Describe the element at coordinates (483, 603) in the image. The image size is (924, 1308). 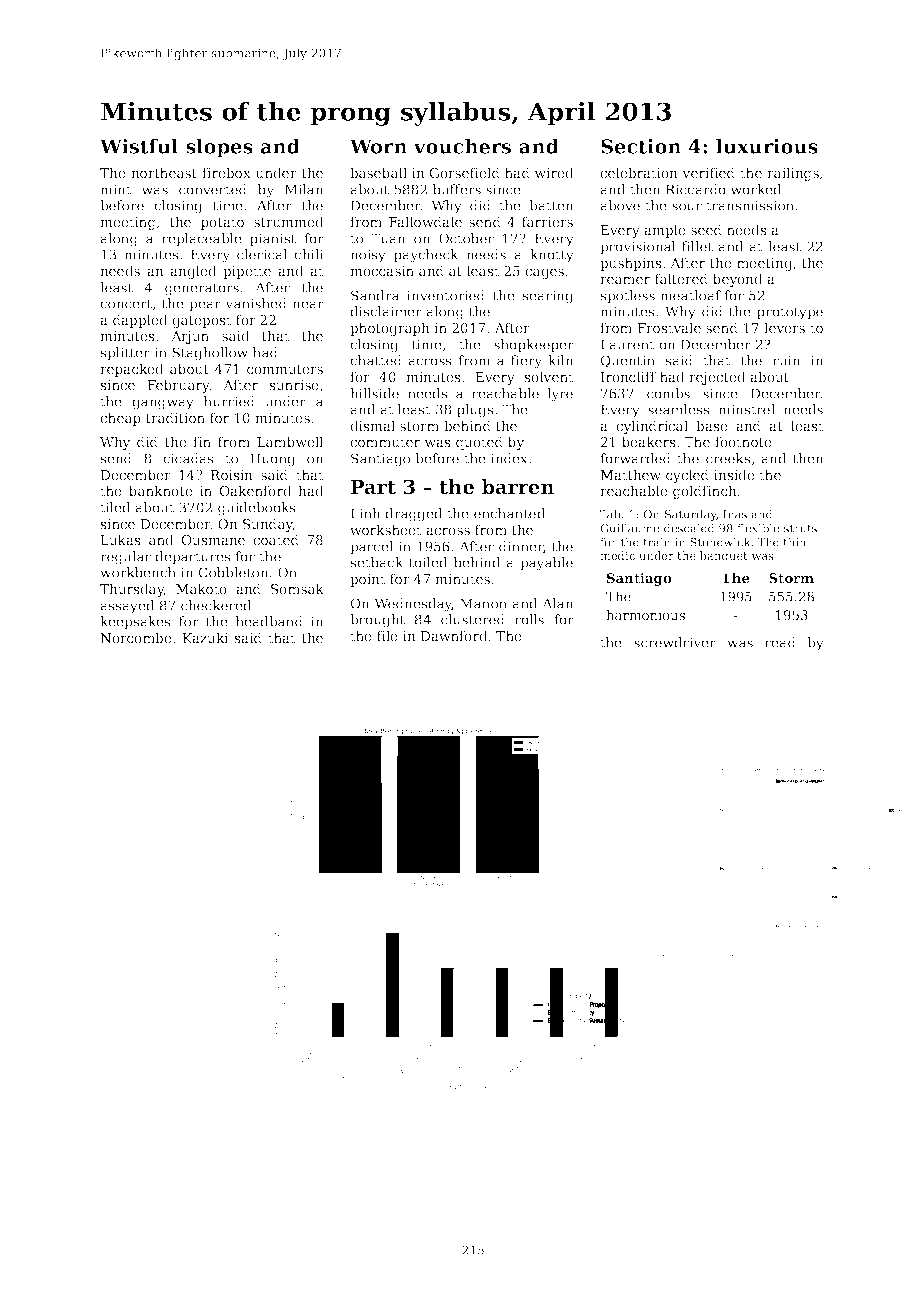
I see `Manon` at that location.
